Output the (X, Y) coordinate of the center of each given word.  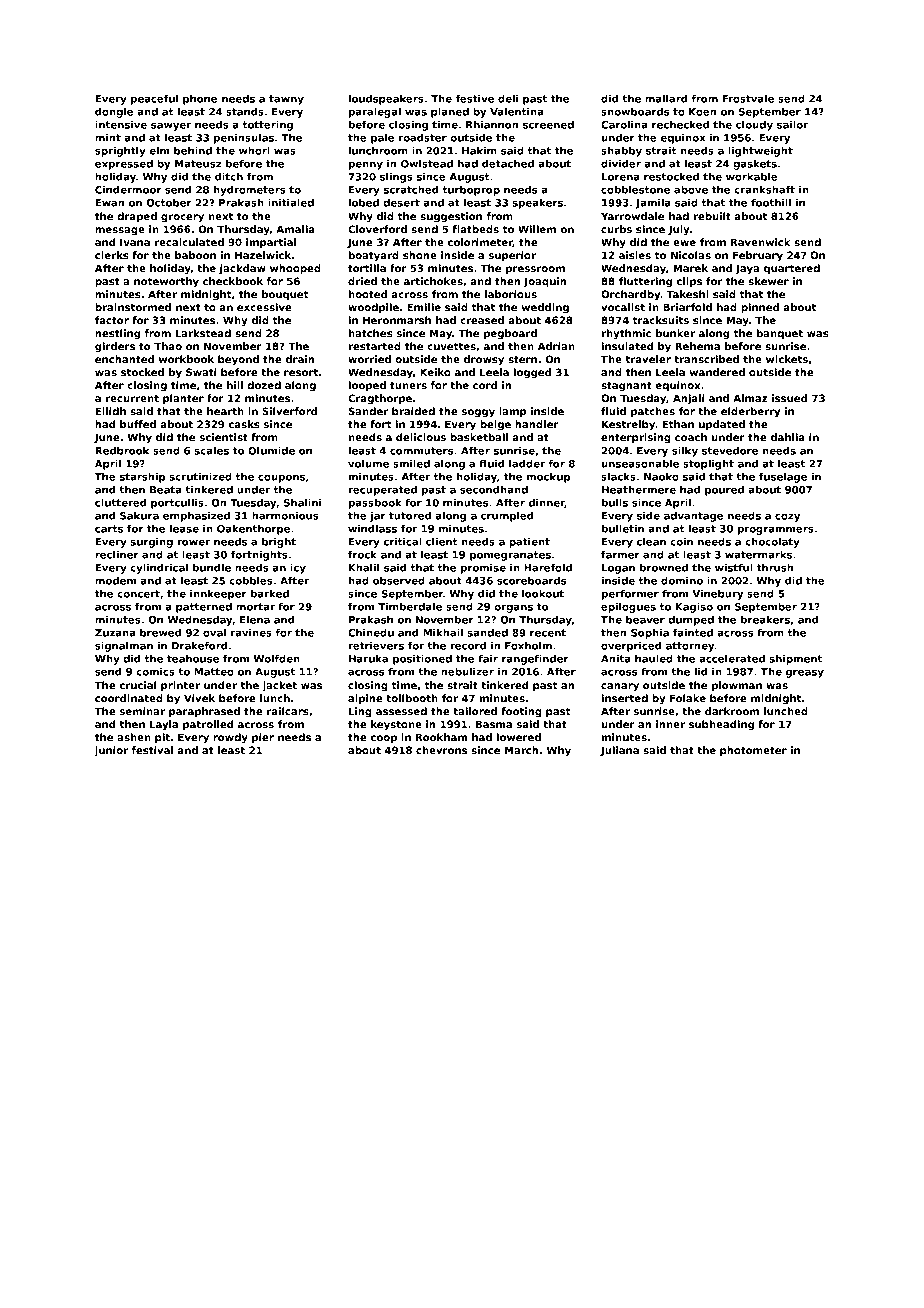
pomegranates (510, 556)
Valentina (516, 112)
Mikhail (443, 632)
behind (193, 150)
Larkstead (203, 333)
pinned (760, 308)
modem (115, 581)
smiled (411, 463)
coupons (281, 479)
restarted (375, 346)
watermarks (758, 554)
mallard (666, 98)
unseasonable (640, 463)
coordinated (129, 698)
